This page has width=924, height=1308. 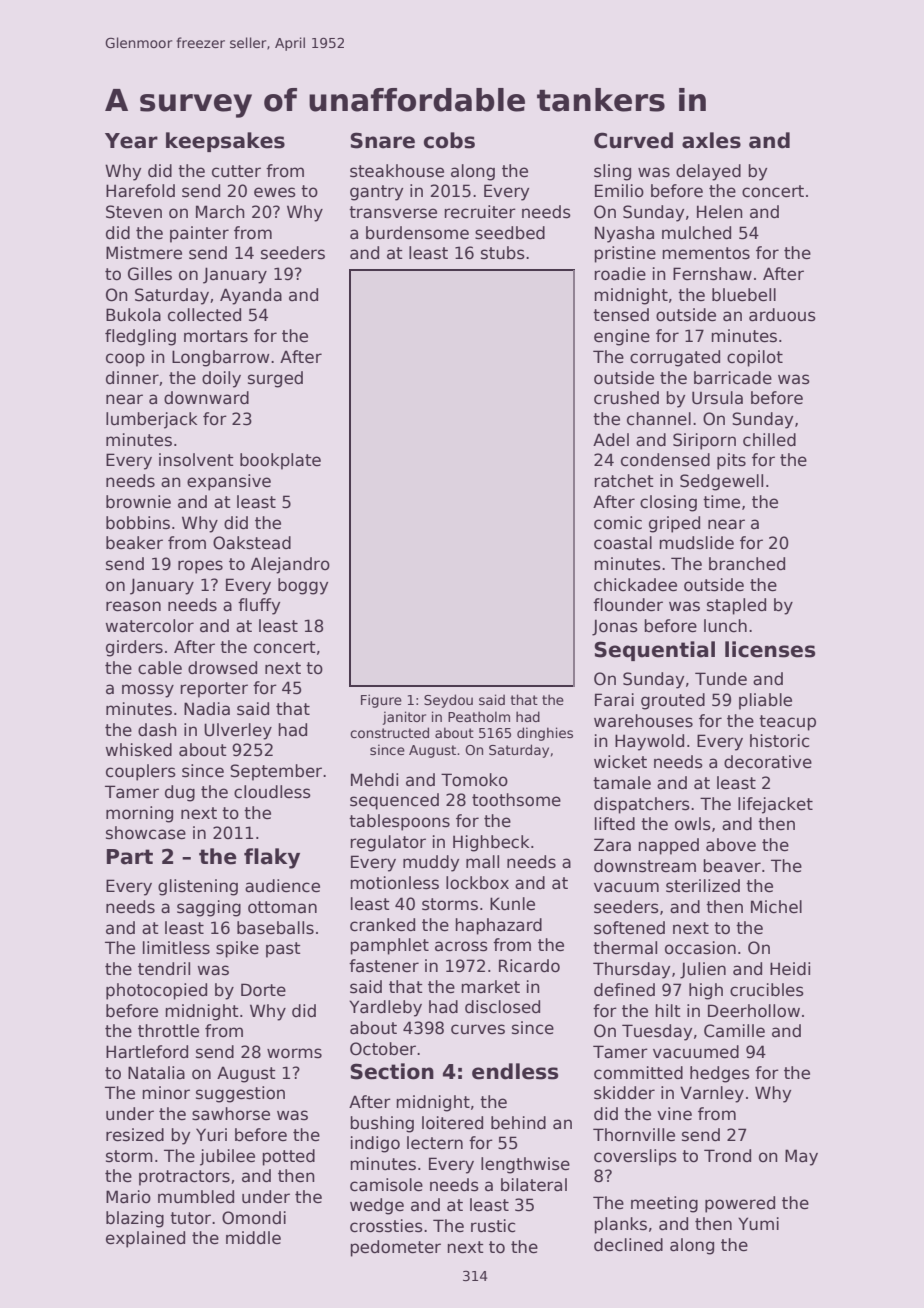 What do you see at coordinates (196, 460) in the page?
I see `insolvent` at bounding box center [196, 460].
